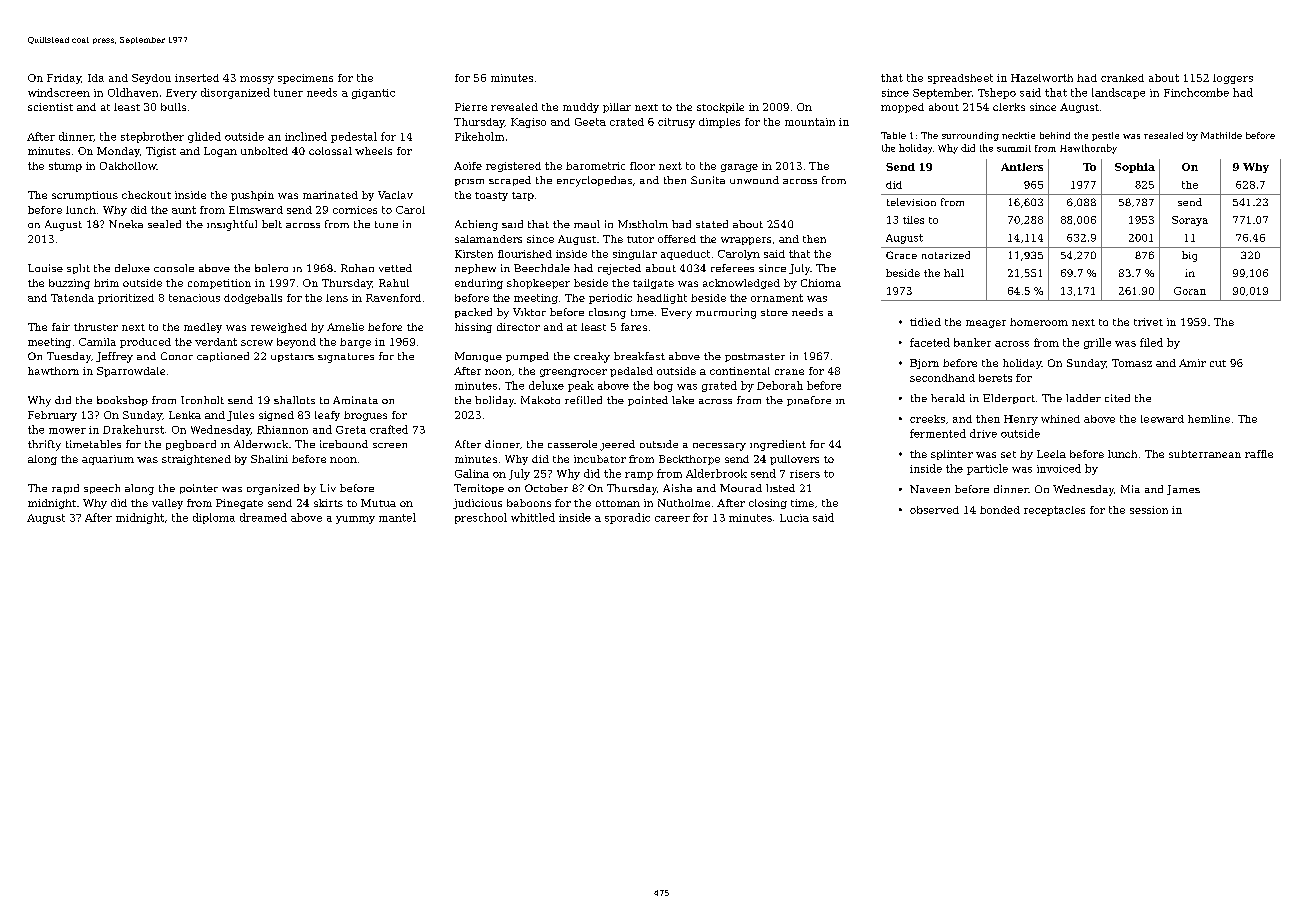 The width and height of the screenshot is (1308, 924). What do you see at coordinates (1190, 291) in the screenshot?
I see `Goran` at bounding box center [1190, 291].
